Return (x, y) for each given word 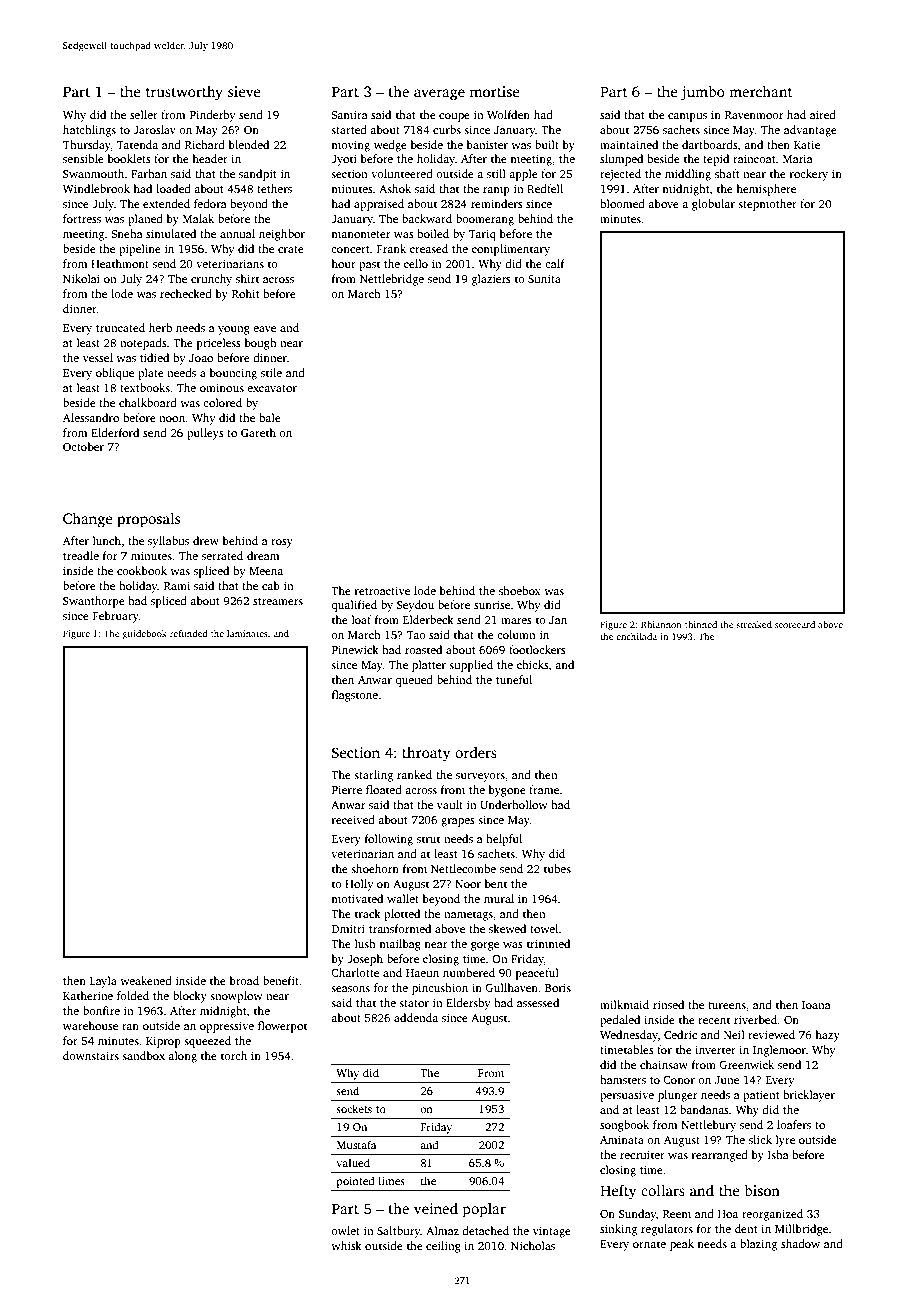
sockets (354, 1108)
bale (270, 417)
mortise (495, 91)
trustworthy (184, 93)
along (182, 1057)
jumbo (703, 93)
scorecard (795, 624)
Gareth (258, 432)
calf (555, 263)
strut (428, 839)
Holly (359, 885)
